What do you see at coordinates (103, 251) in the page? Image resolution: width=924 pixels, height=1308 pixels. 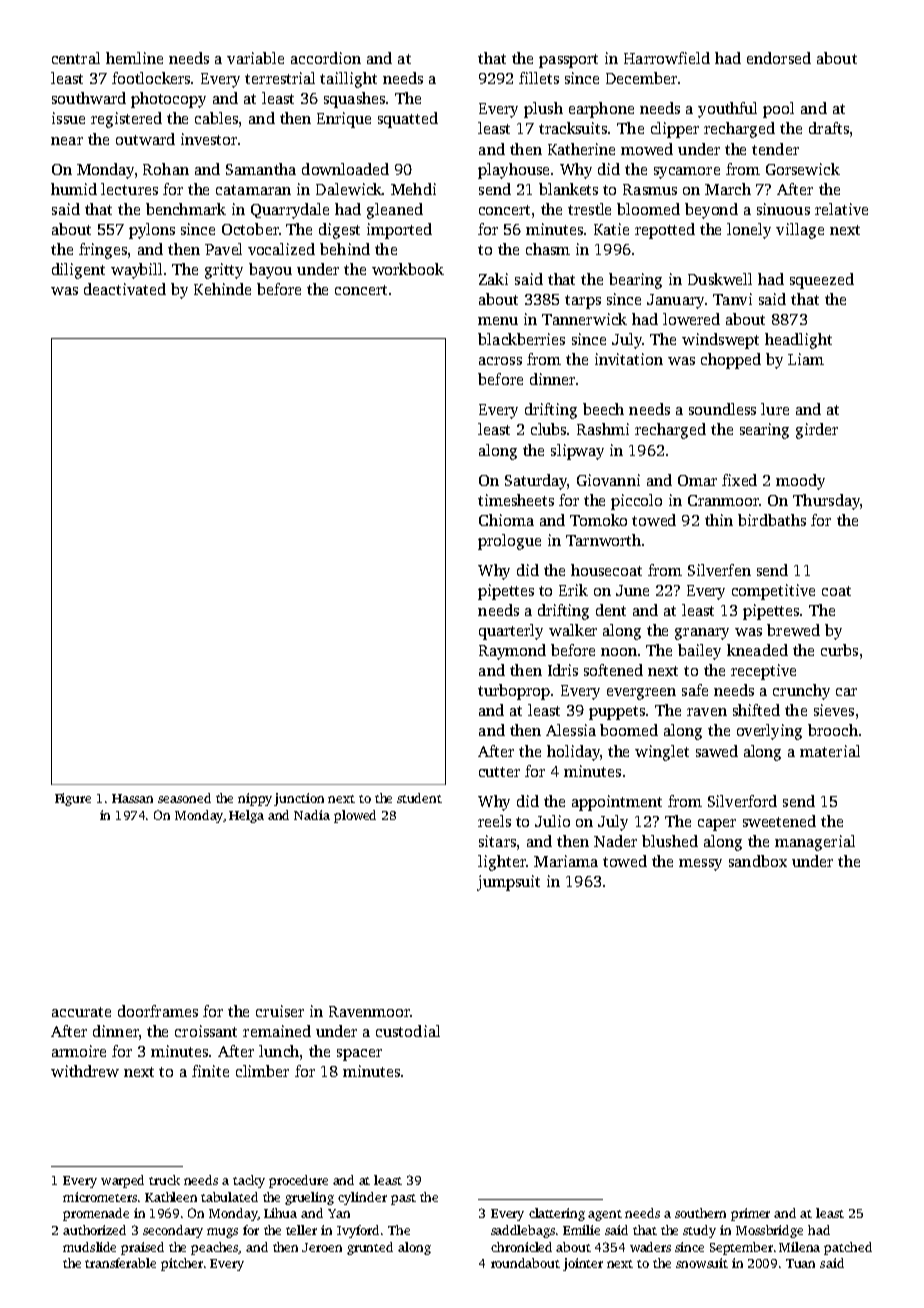 I see `fringes` at bounding box center [103, 251].
